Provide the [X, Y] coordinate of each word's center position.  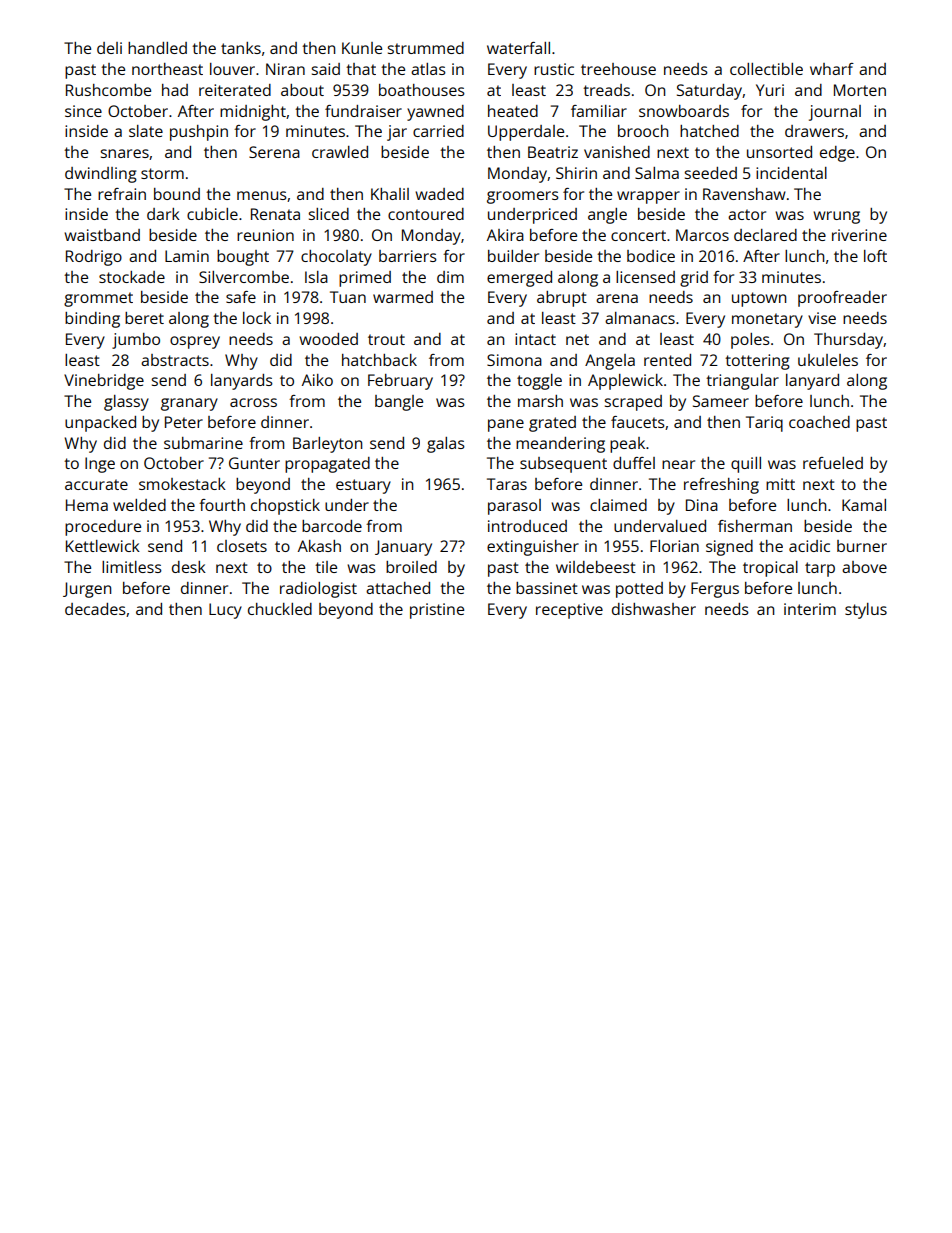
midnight [253, 113]
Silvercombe [244, 277]
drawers [814, 131]
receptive [569, 611]
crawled [340, 152]
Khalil [390, 194]
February [400, 382]
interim [810, 609]
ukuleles [828, 360]
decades [95, 609]
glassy [126, 403]
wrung [836, 217]
